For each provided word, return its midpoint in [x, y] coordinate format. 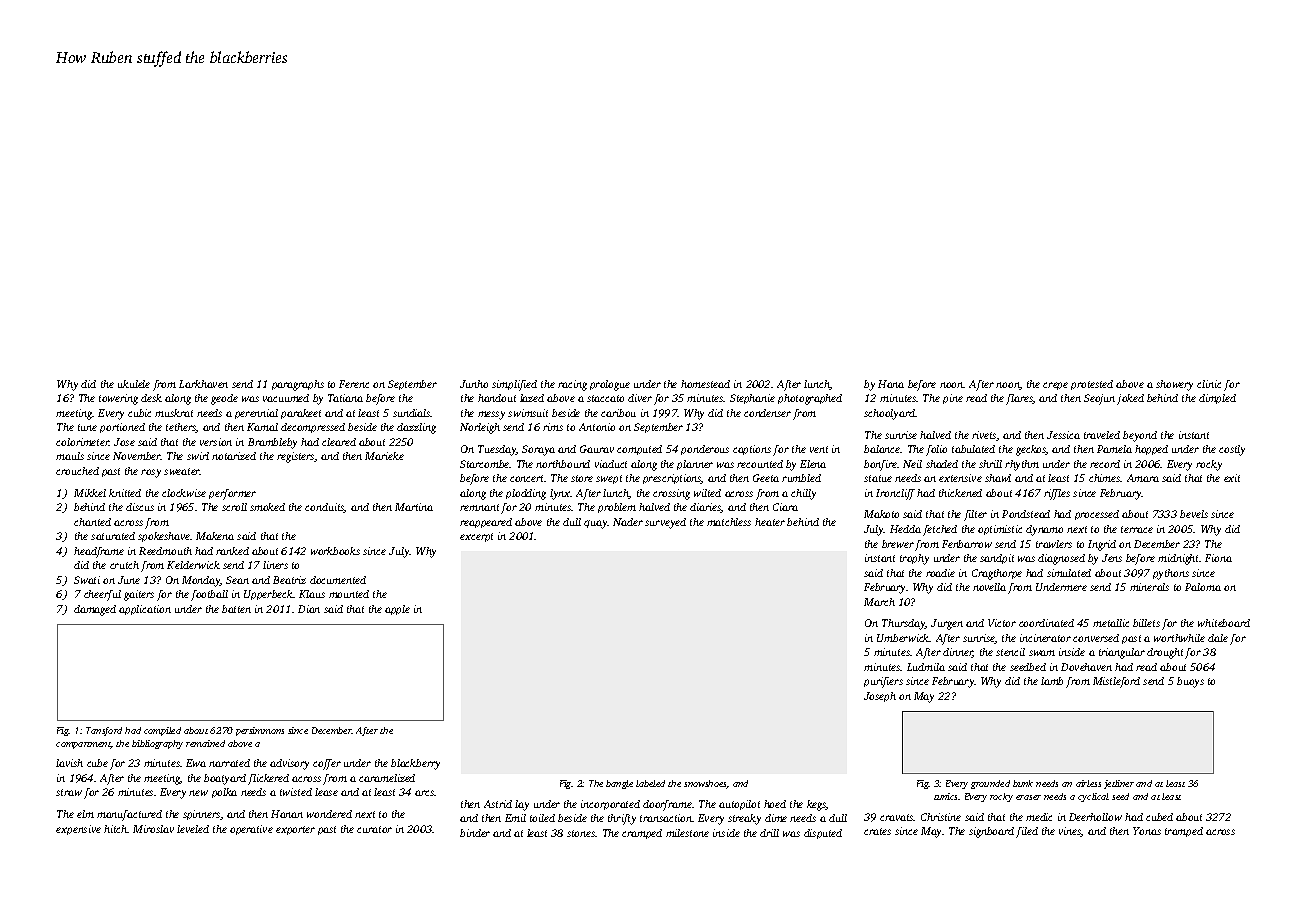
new [198, 793]
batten [236, 609]
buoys [1190, 682]
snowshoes [705, 784]
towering [118, 399]
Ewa [196, 763]
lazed [532, 398]
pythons [1171, 574]
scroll [234, 507]
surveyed [665, 523]
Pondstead [1026, 514]
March [879, 602]
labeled [650, 783]
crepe [1055, 386]
